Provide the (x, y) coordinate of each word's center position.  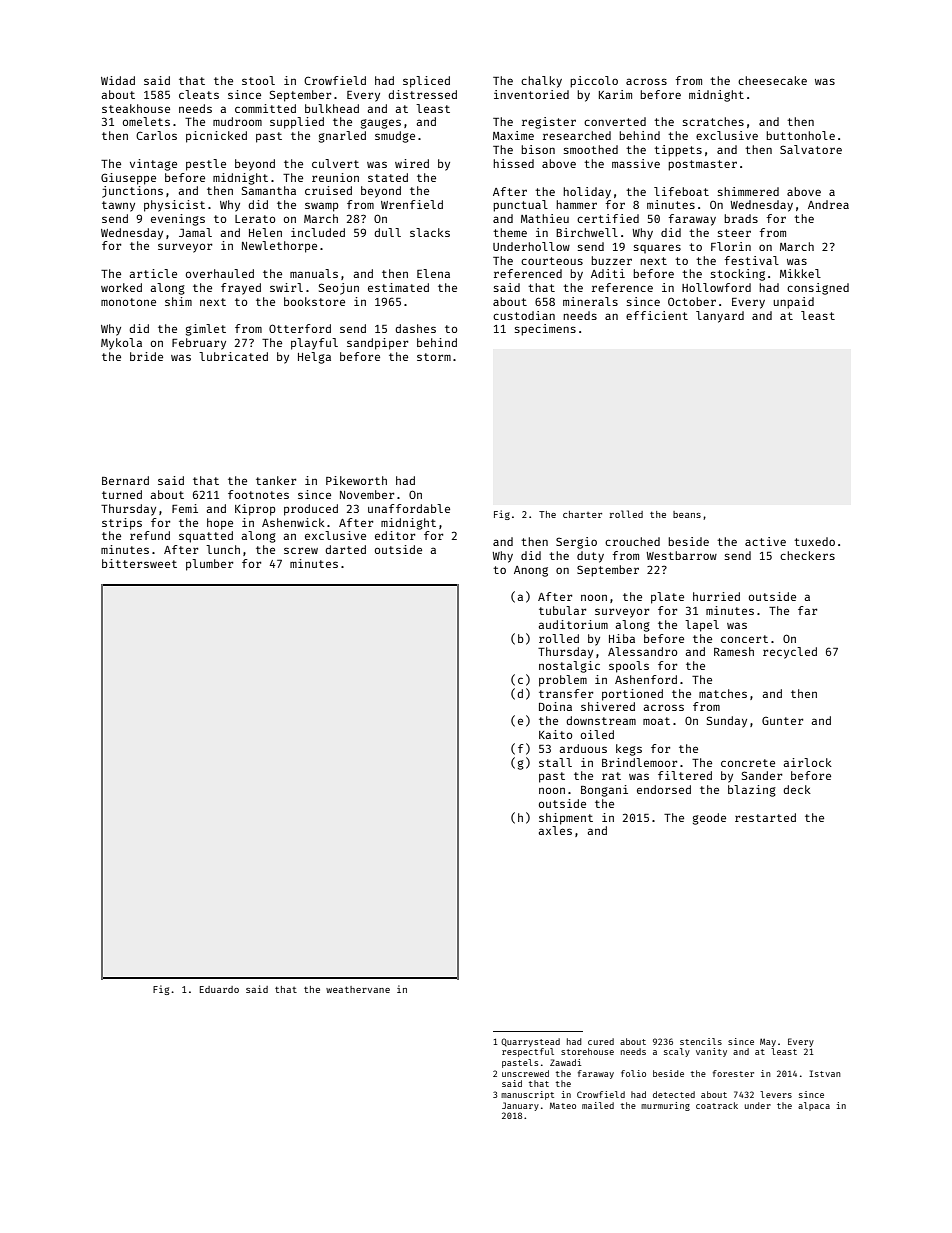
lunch (223, 549)
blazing (752, 791)
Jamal (195, 232)
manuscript (527, 1095)
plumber (209, 565)
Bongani (604, 791)
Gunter (782, 720)
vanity (711, 1052)
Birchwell (587, 232)
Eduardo (219, 989)
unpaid (793, 303)
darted (345, 549)
